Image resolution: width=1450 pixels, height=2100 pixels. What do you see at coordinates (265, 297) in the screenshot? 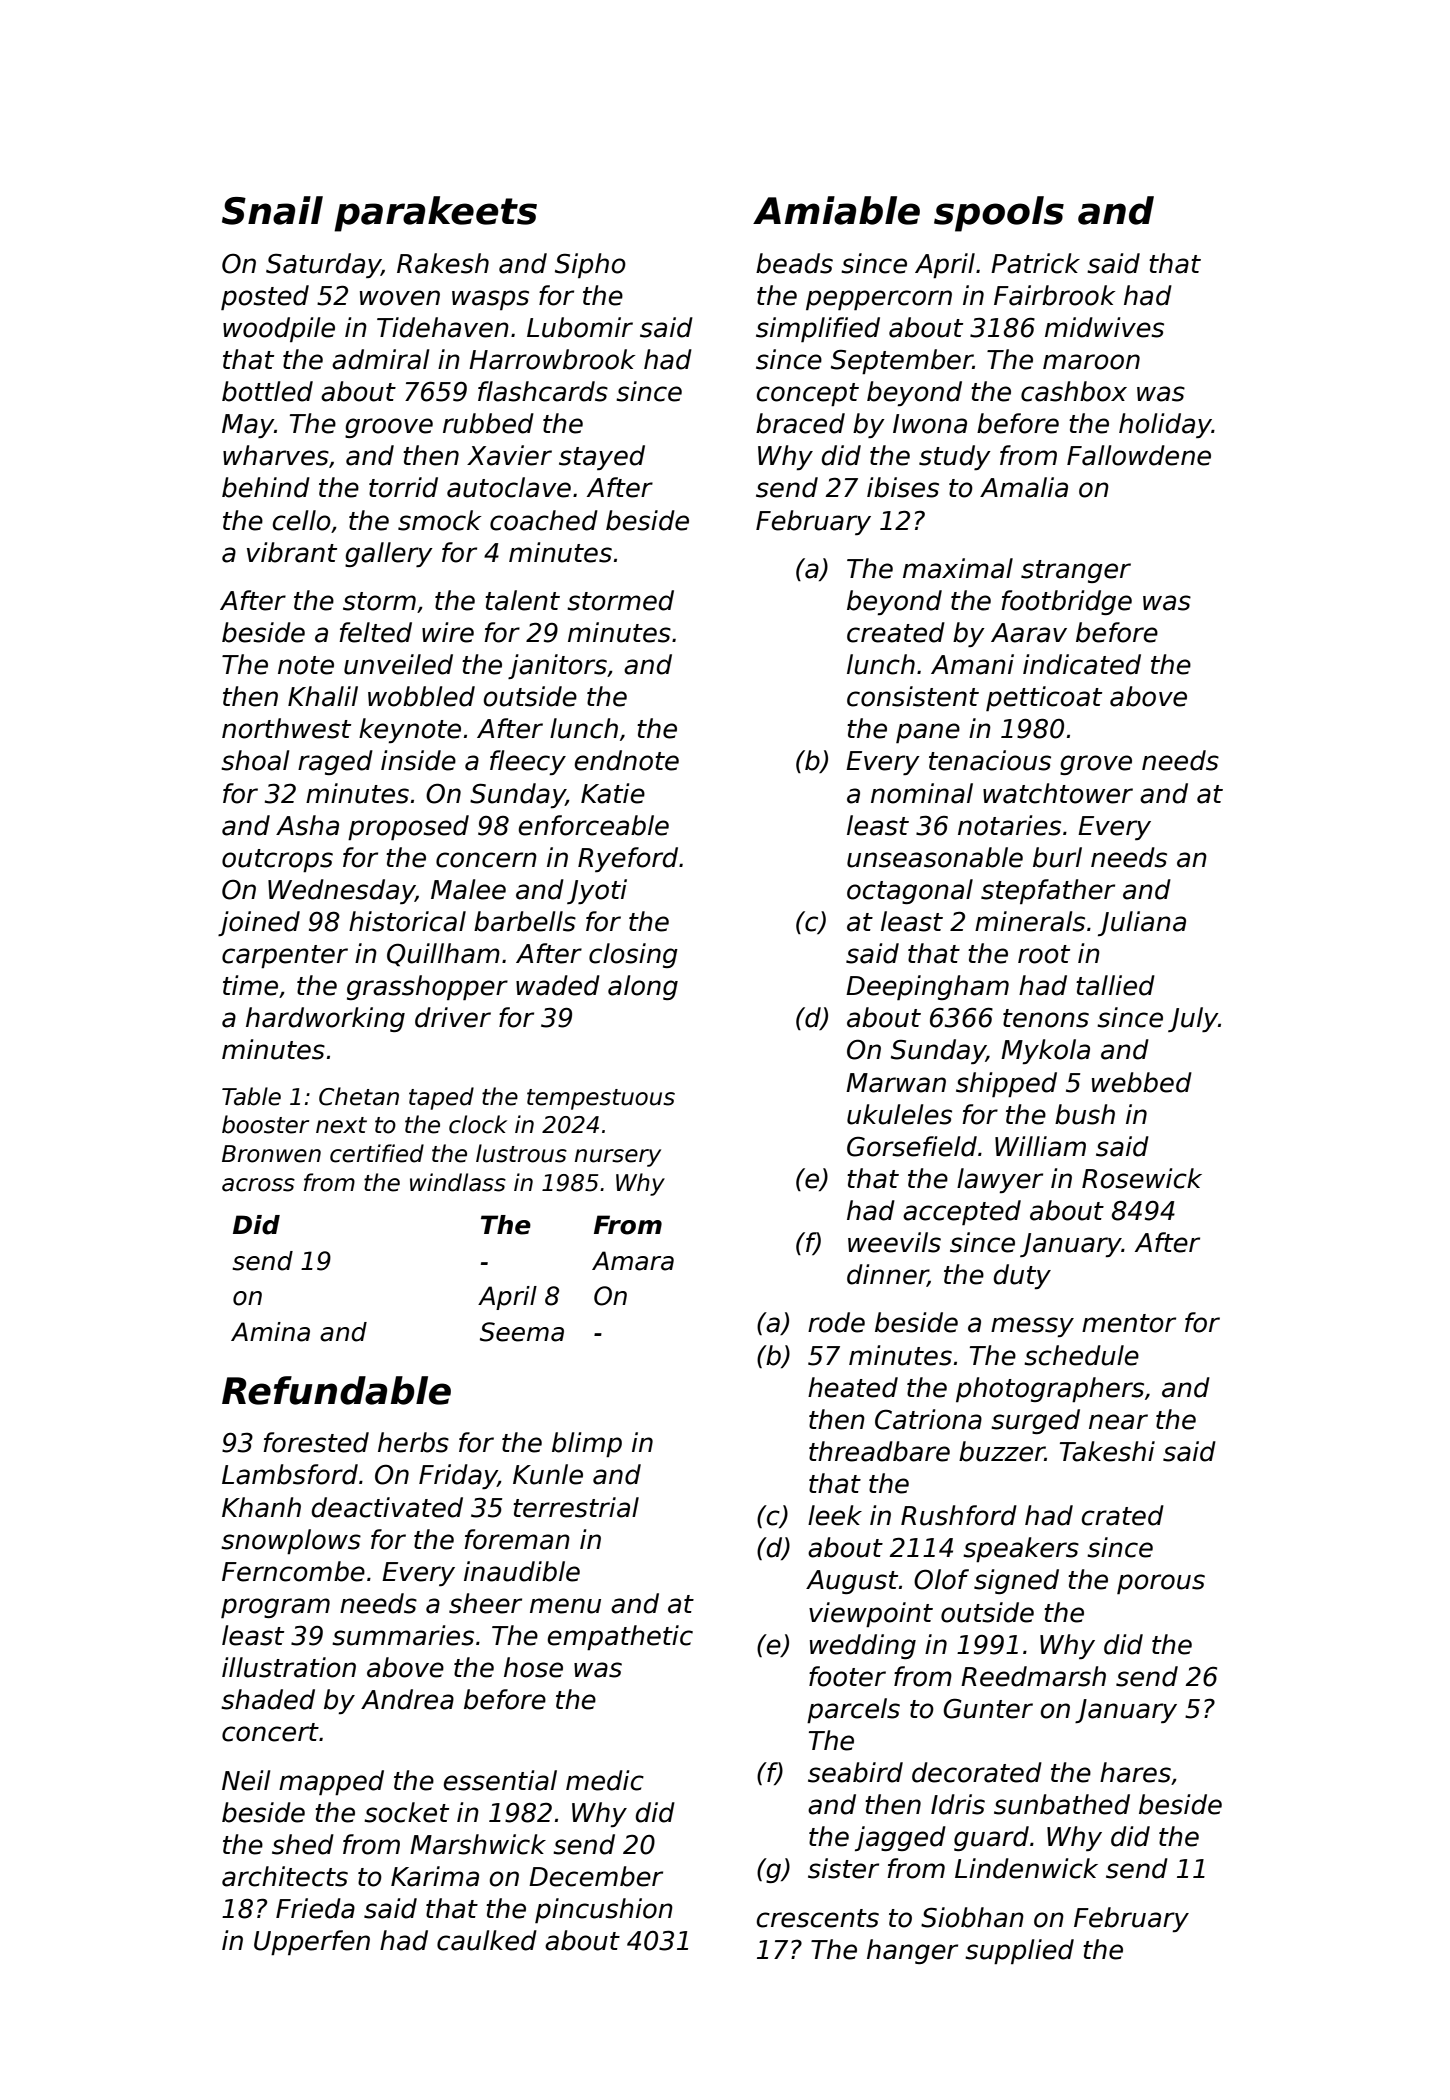
I see `posted` at bounding box center [265, 297].
